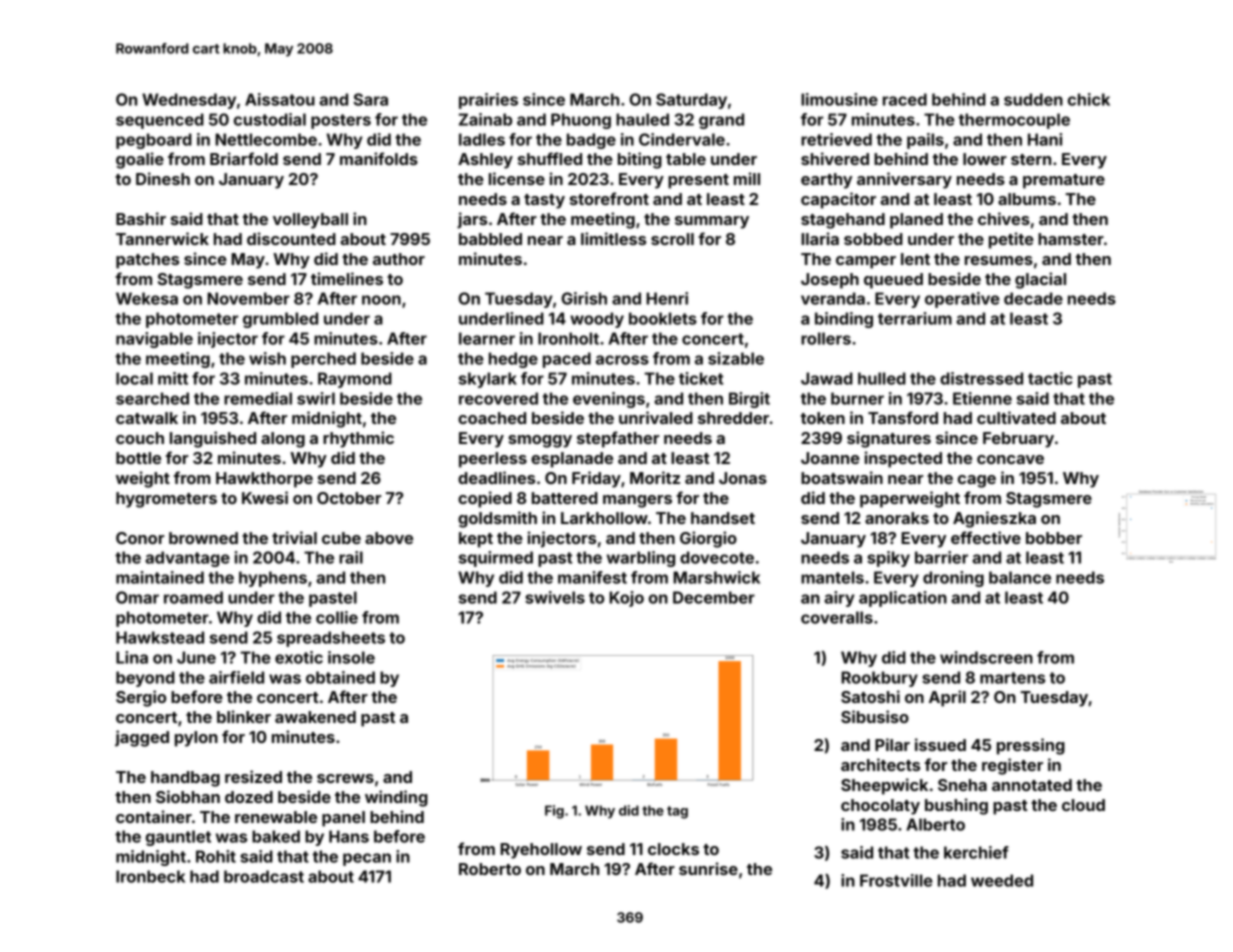 This document has height=952, width=1233. I want to click on panel, so click(343, 819).
